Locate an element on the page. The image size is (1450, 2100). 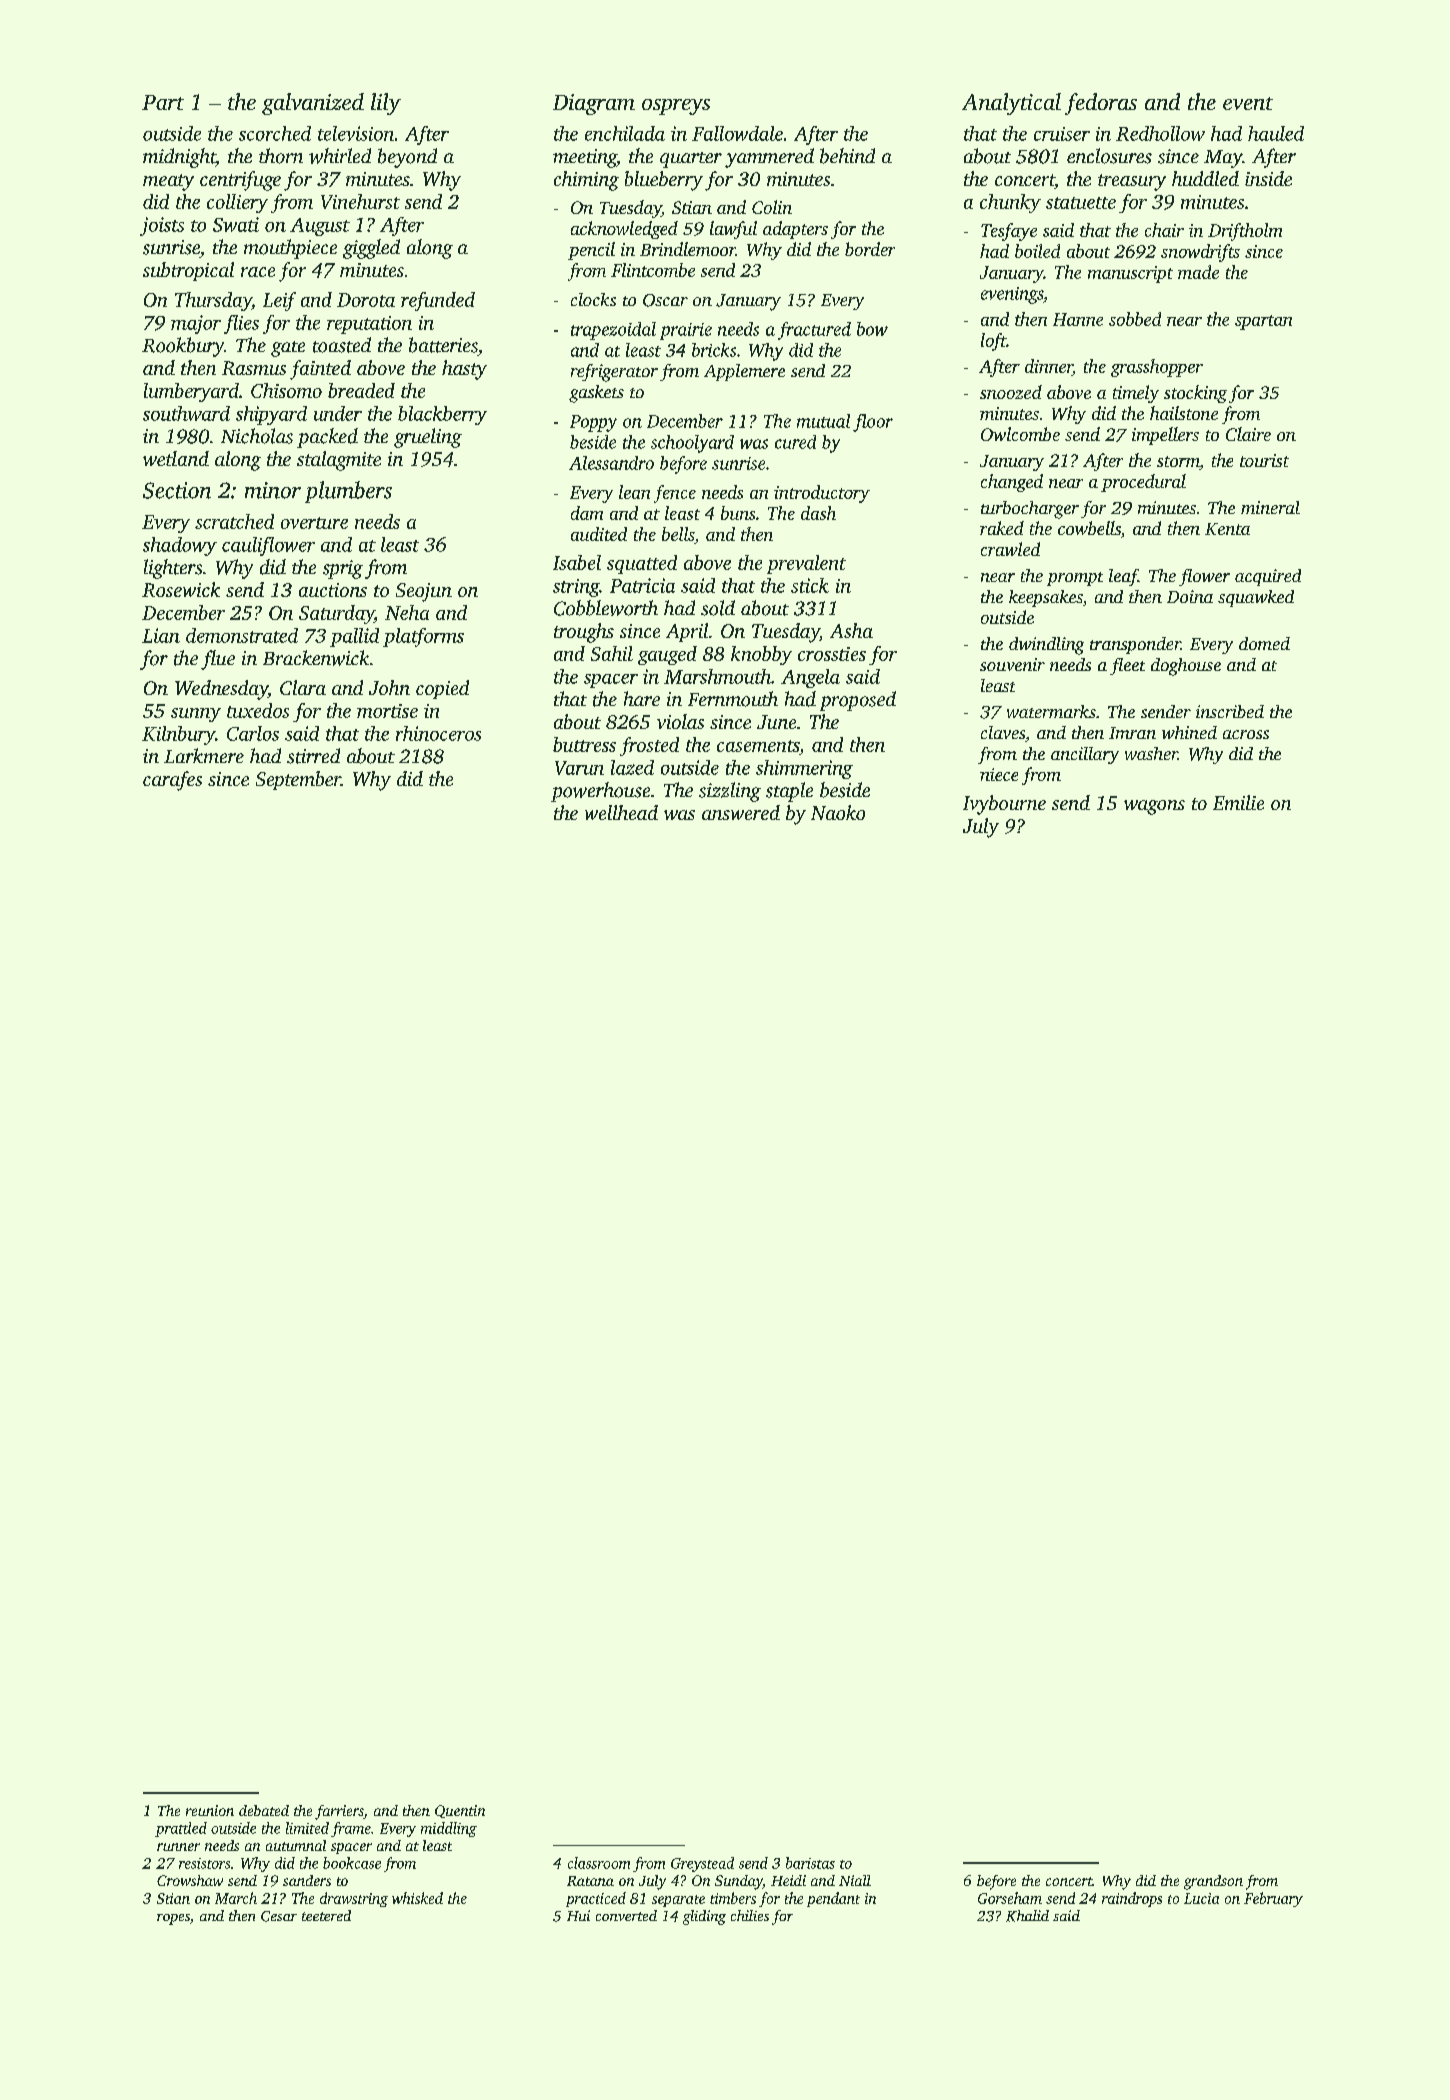
middling is located at coordinates (449, 1829).
